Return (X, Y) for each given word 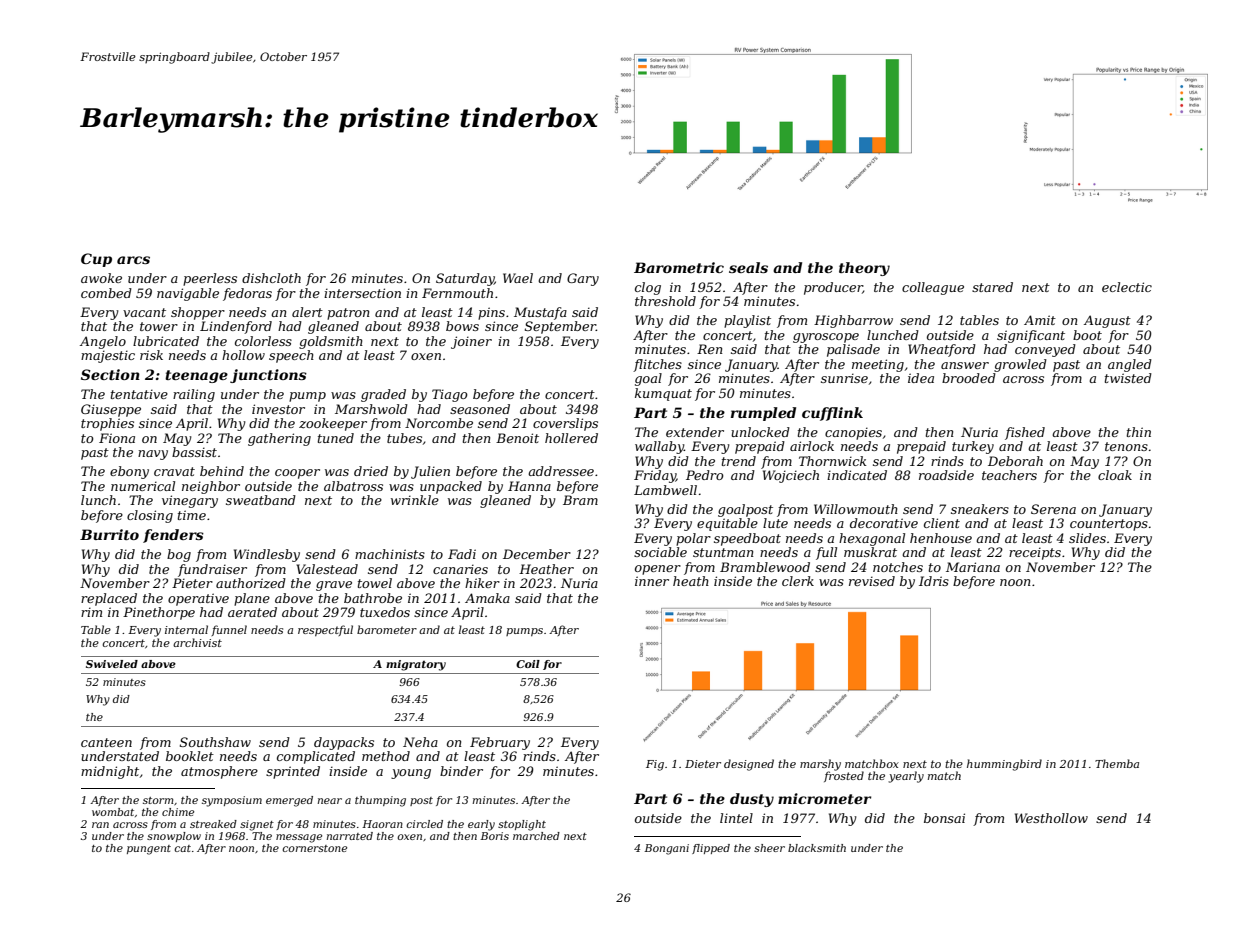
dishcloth (271, 278)
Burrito (109, 534)
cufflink (832, 414)
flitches (657, 365)
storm (158, 800)
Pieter (192, 583)
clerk (798, 581)
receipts (1035, 553)
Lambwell (665, 490)
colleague (933, 288)
